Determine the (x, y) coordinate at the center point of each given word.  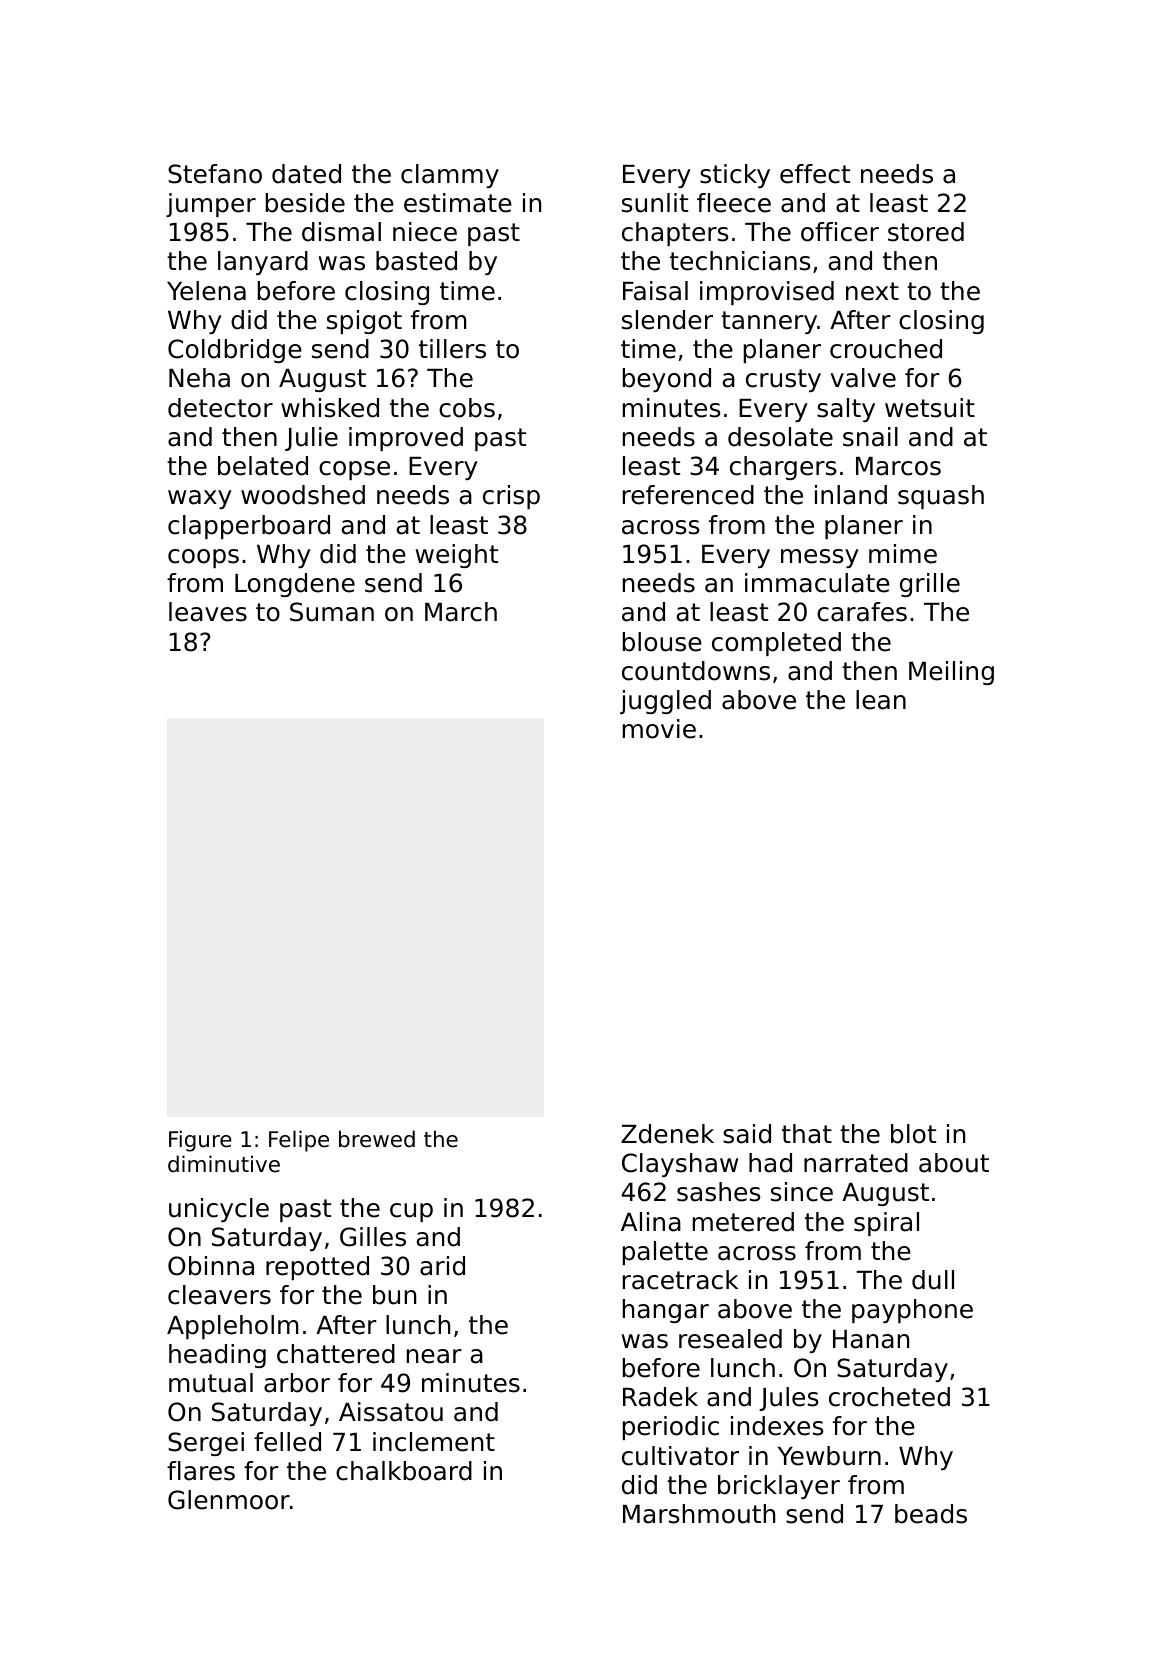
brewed (377, 1139)
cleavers (219, 1295)
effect (815, 174)
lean (881, 700)
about (954, 1163)
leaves (208, 612)
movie (659, 729)
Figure (200, 1141)
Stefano (215, 174)
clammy (450, 176)
